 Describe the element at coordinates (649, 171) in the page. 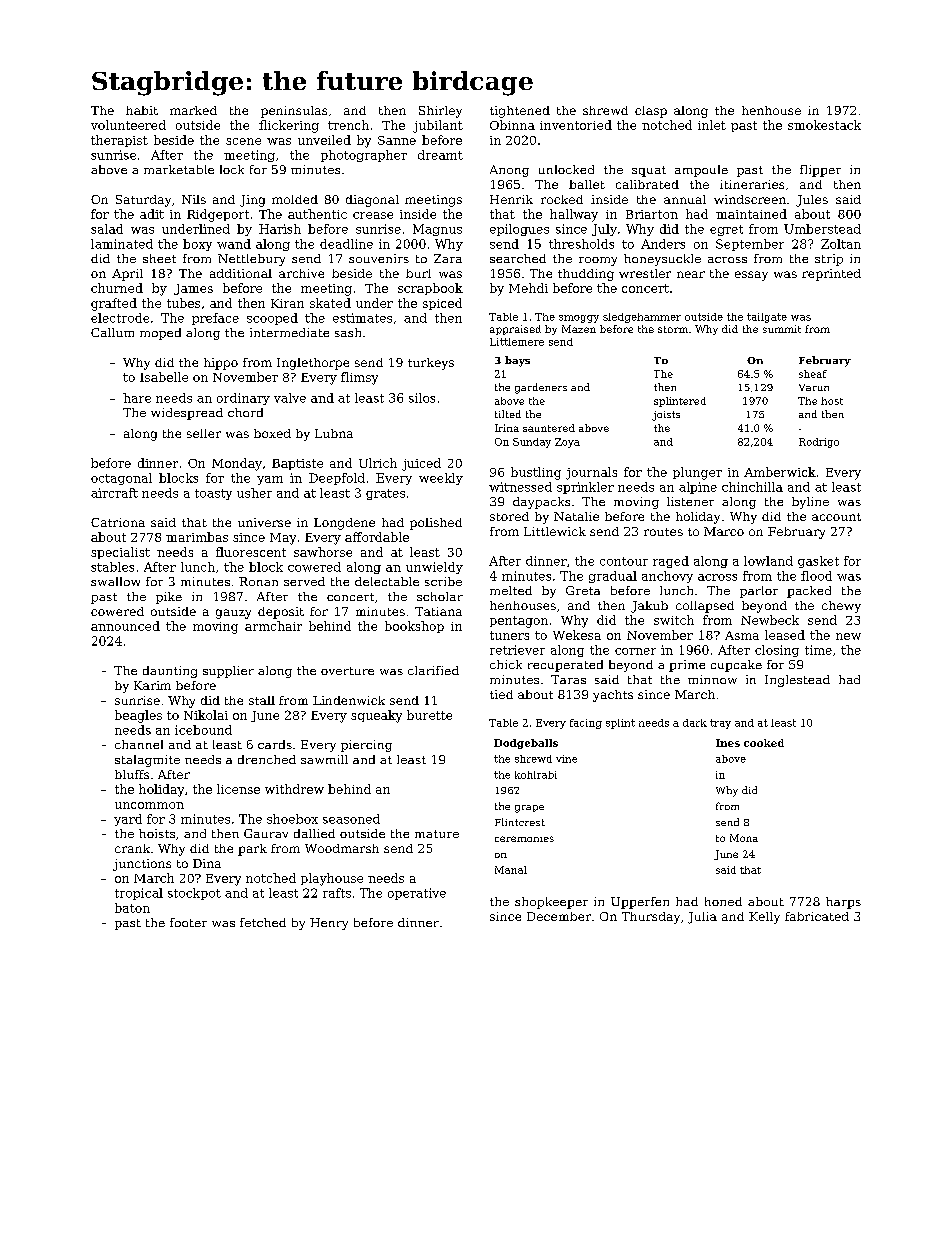

I see `squat` at that location.
